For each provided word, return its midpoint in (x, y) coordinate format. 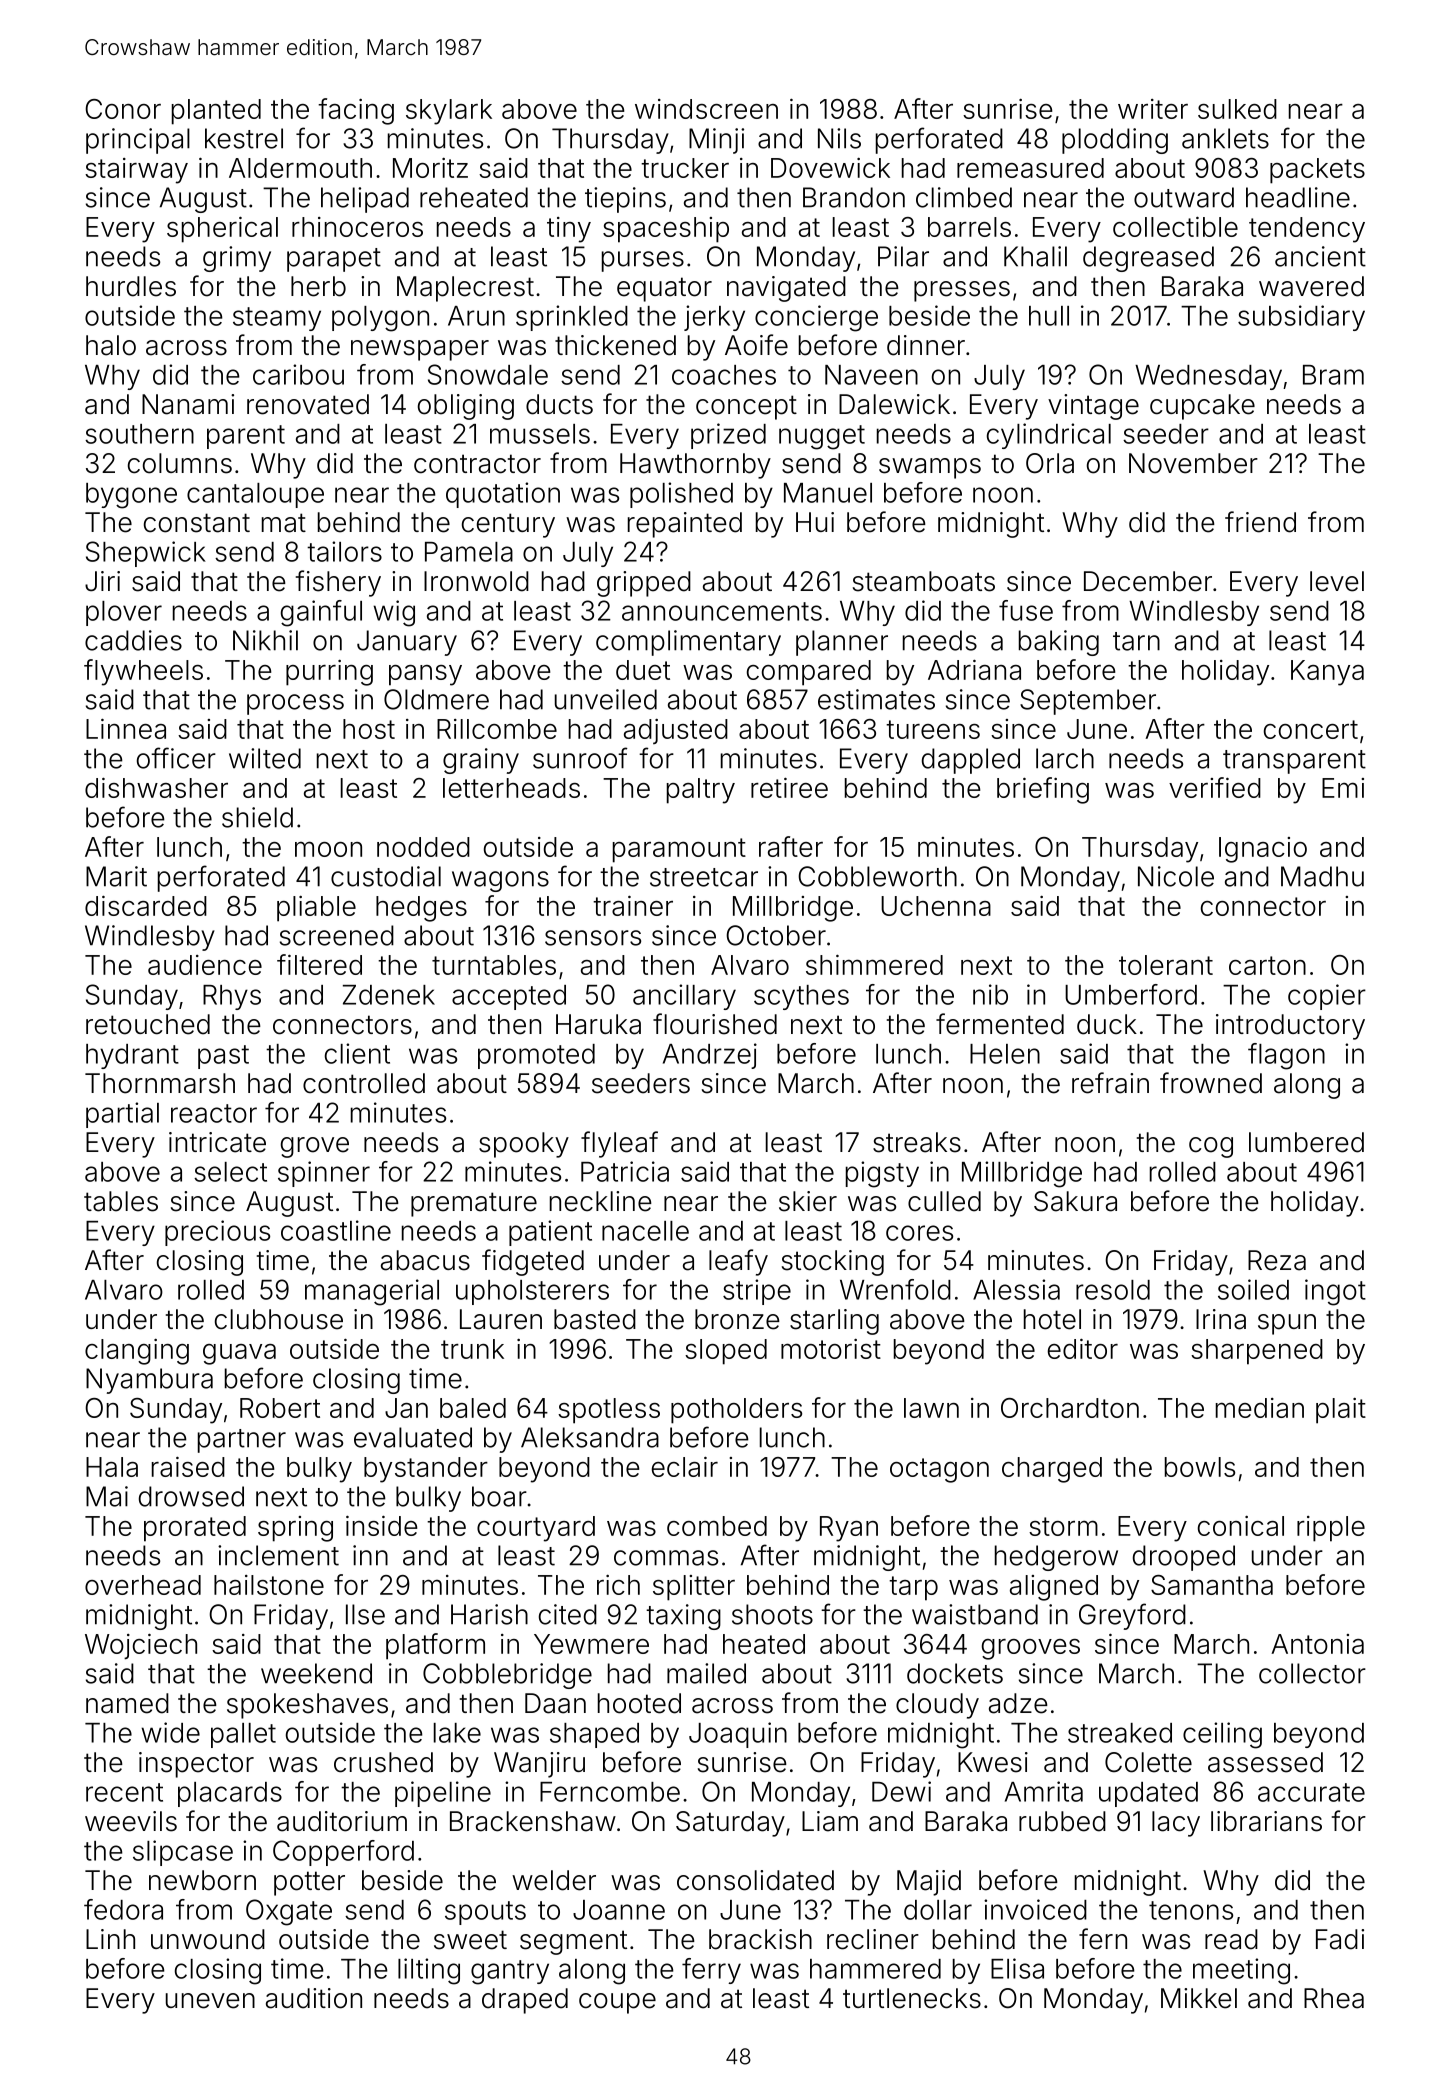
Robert (280, 1408)
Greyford (1132, 1616)
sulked (1237, 109)
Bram (1333, 375)
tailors (344, 551)
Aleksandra (590, 1437)
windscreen (706, 109)
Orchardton (1070, 1408)
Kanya (1327, 673)
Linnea (126, 729)
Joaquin (738, 1735)
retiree (789, 788)
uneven (210, 2001)
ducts (559, 404)
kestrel (244, 138)
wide (170, 1732)
